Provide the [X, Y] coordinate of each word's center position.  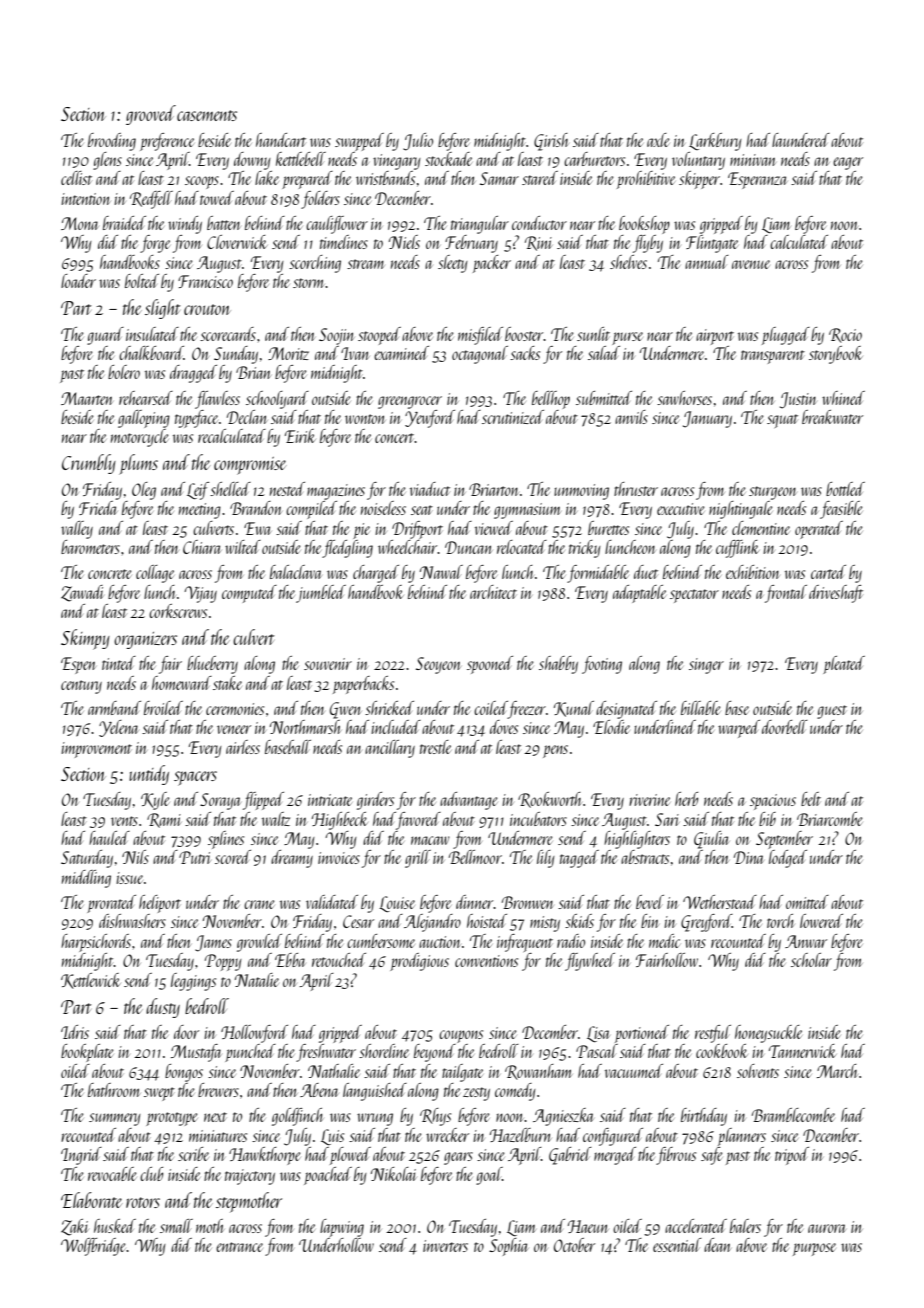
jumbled [321, 594]
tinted [119, 663]
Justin [798, 400]
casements [207, 115]
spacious [773, 802]
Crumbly [89, 464]
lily [546, 859]
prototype [172, 1119]
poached [328, 1176]
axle [658, 140]
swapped [359, 142]
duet [646, 572]
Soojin [337, 336]
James [213, 943]
